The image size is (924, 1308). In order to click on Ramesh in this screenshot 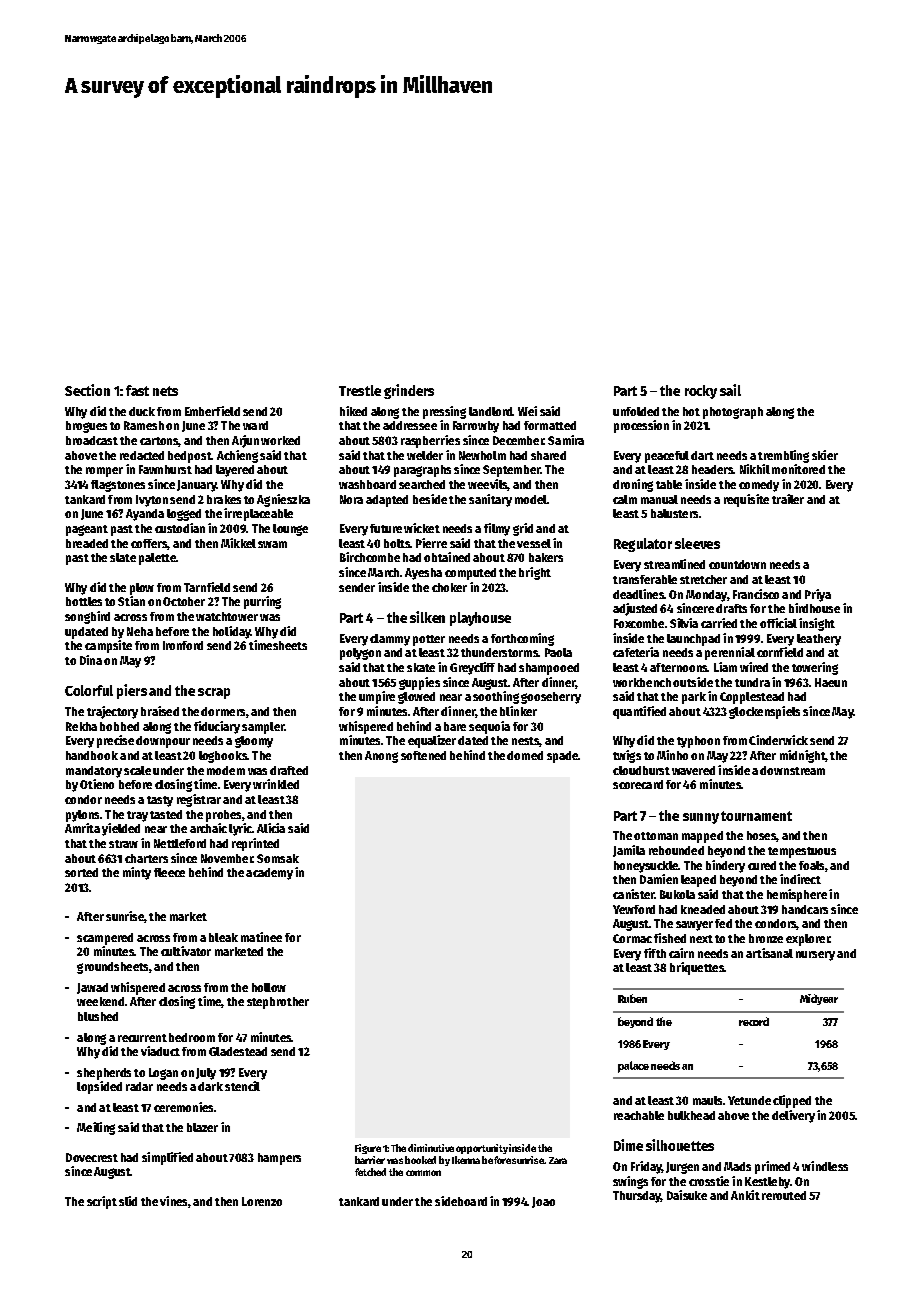, I will do `click(144, 425)`.
